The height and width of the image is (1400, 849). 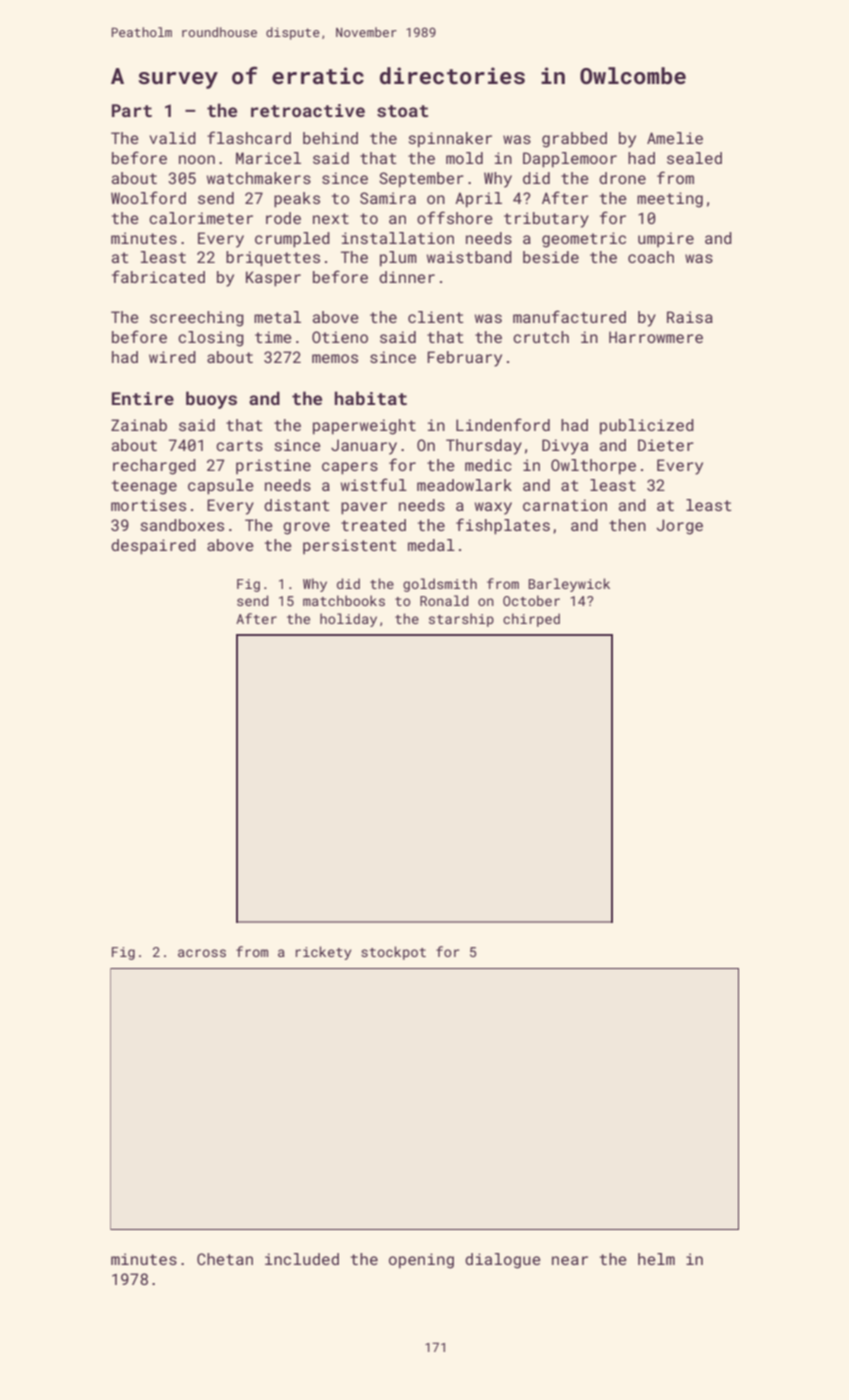 I want to click on Ronald, so click(x=444, y=600).
